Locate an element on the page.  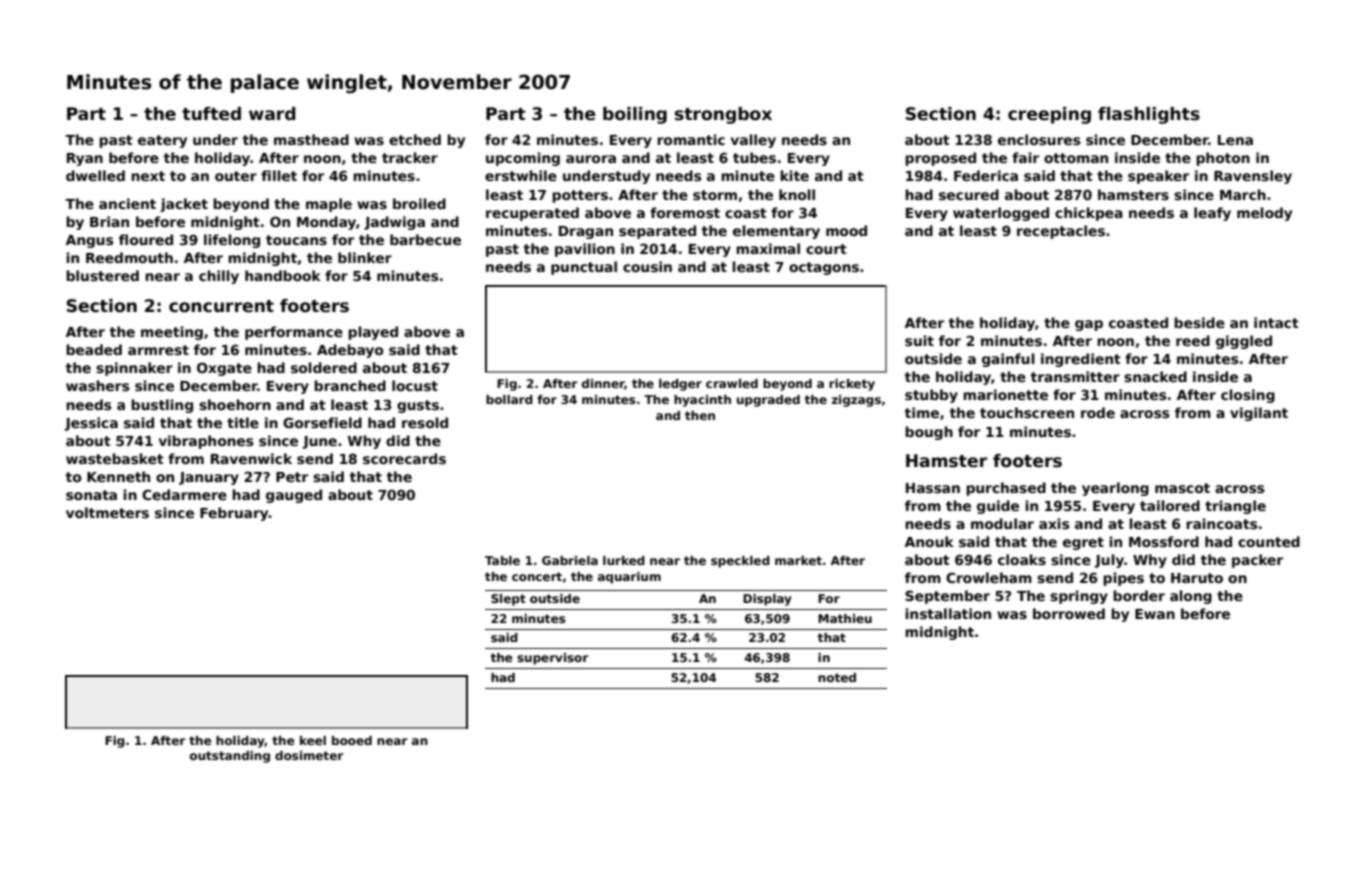
melody is located at coordinates (1264, 214).
